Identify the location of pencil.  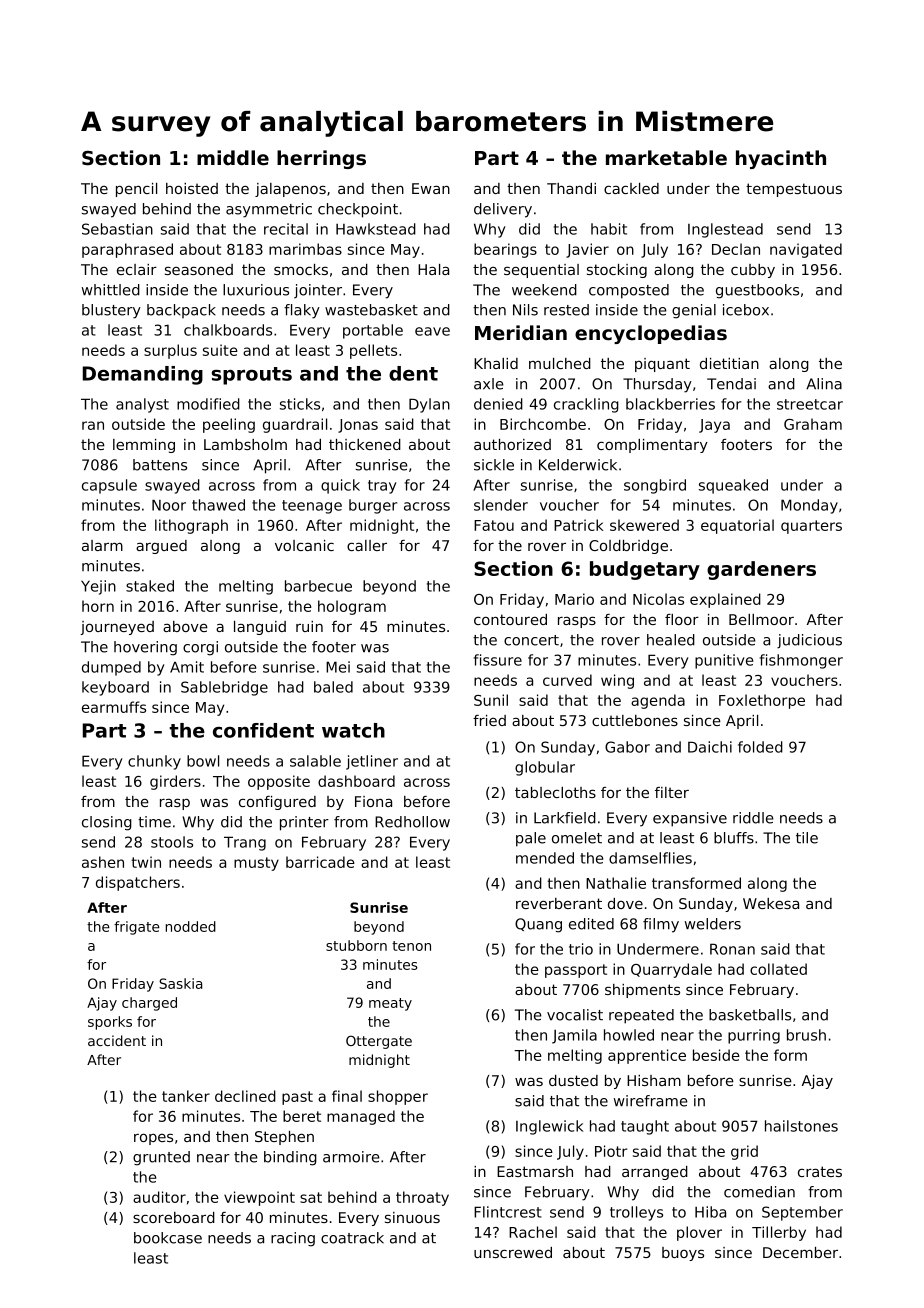
(136, 190).
